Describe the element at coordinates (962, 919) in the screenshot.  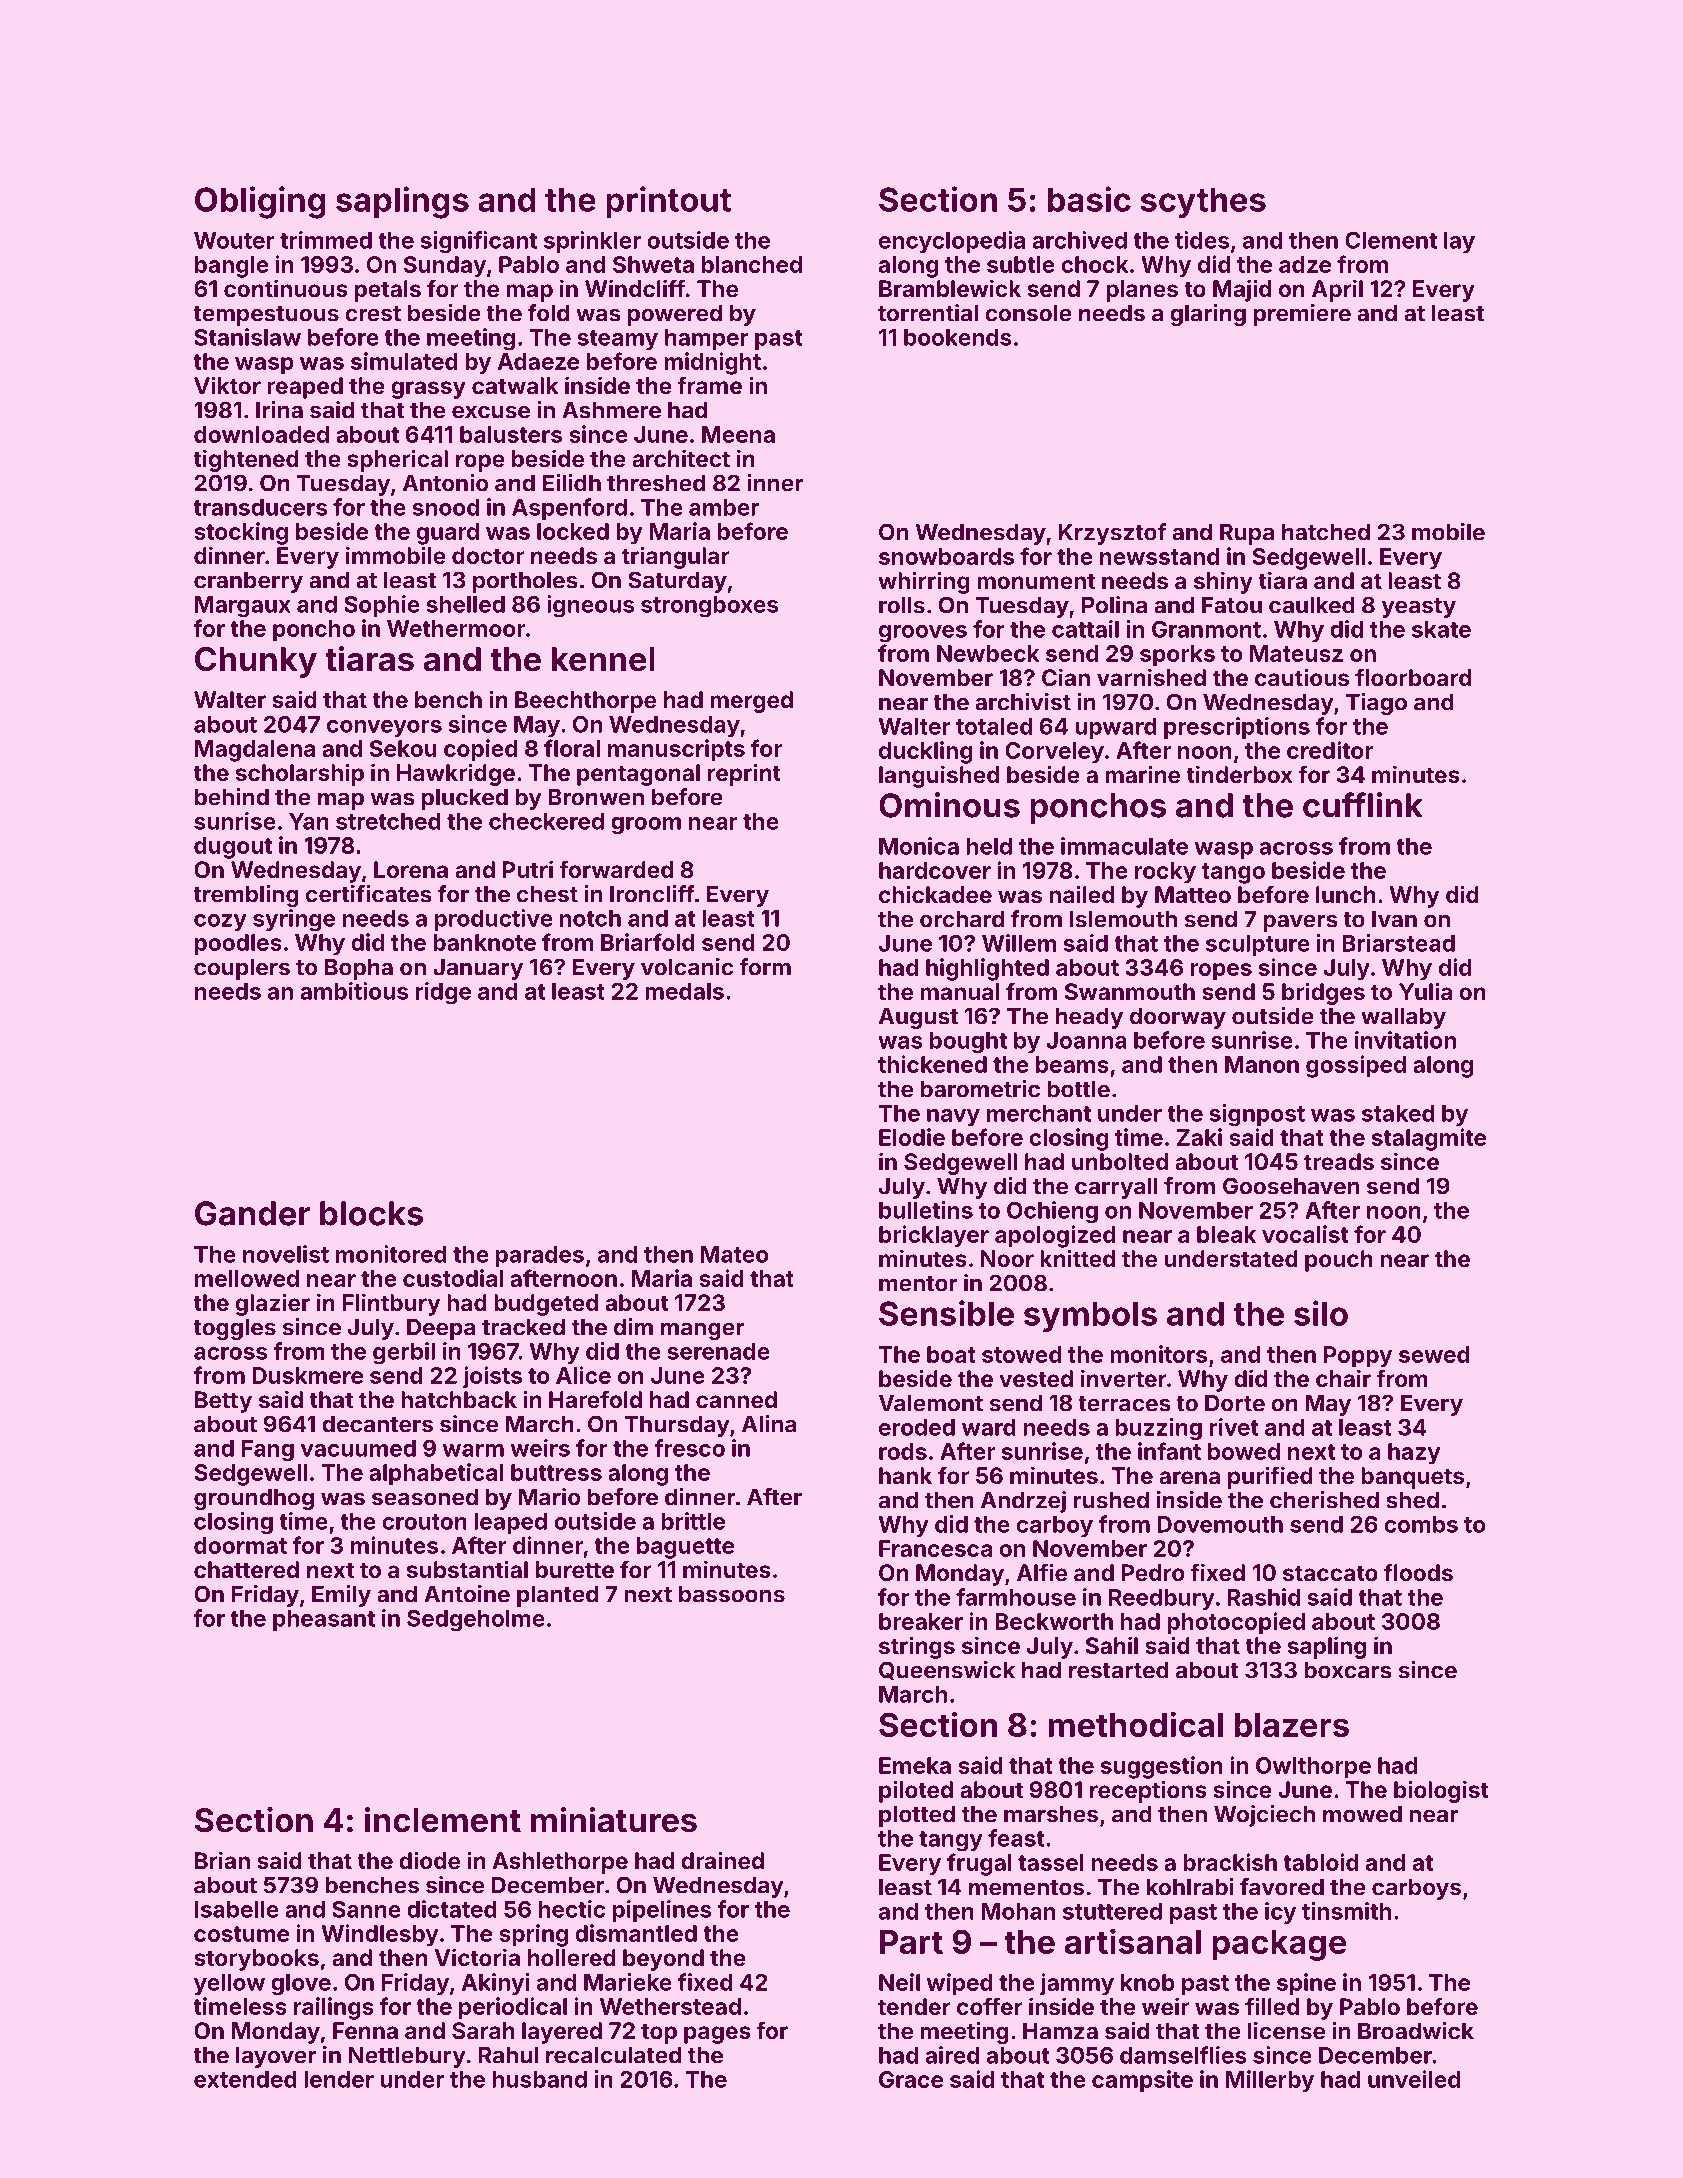
I see `orchard` at that location.
